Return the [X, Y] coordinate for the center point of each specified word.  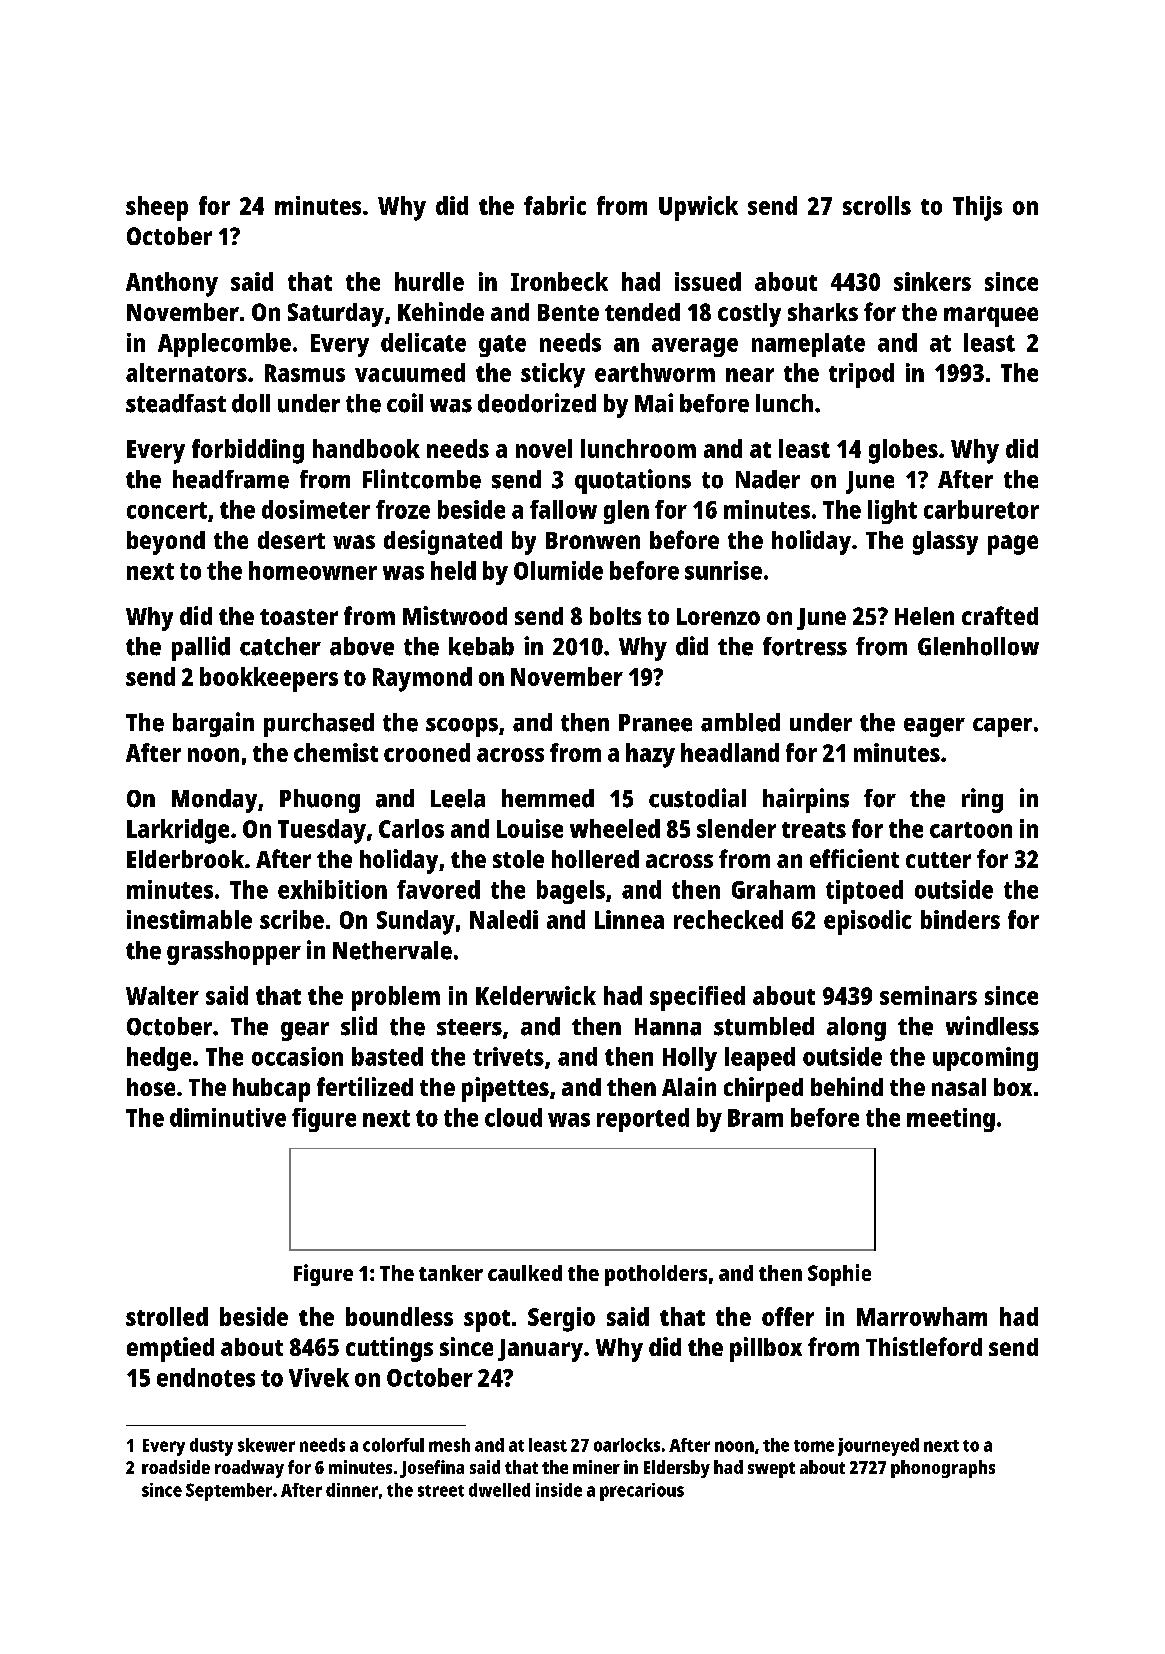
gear [305, 1031]
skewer [266, 1445]
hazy [650, 755]
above [362, 646]
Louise [530, 828]
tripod [861, 375]
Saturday [336, 315]
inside [559, 1490]
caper [1002, 727]
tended [642, 312]
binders [960, 919]
